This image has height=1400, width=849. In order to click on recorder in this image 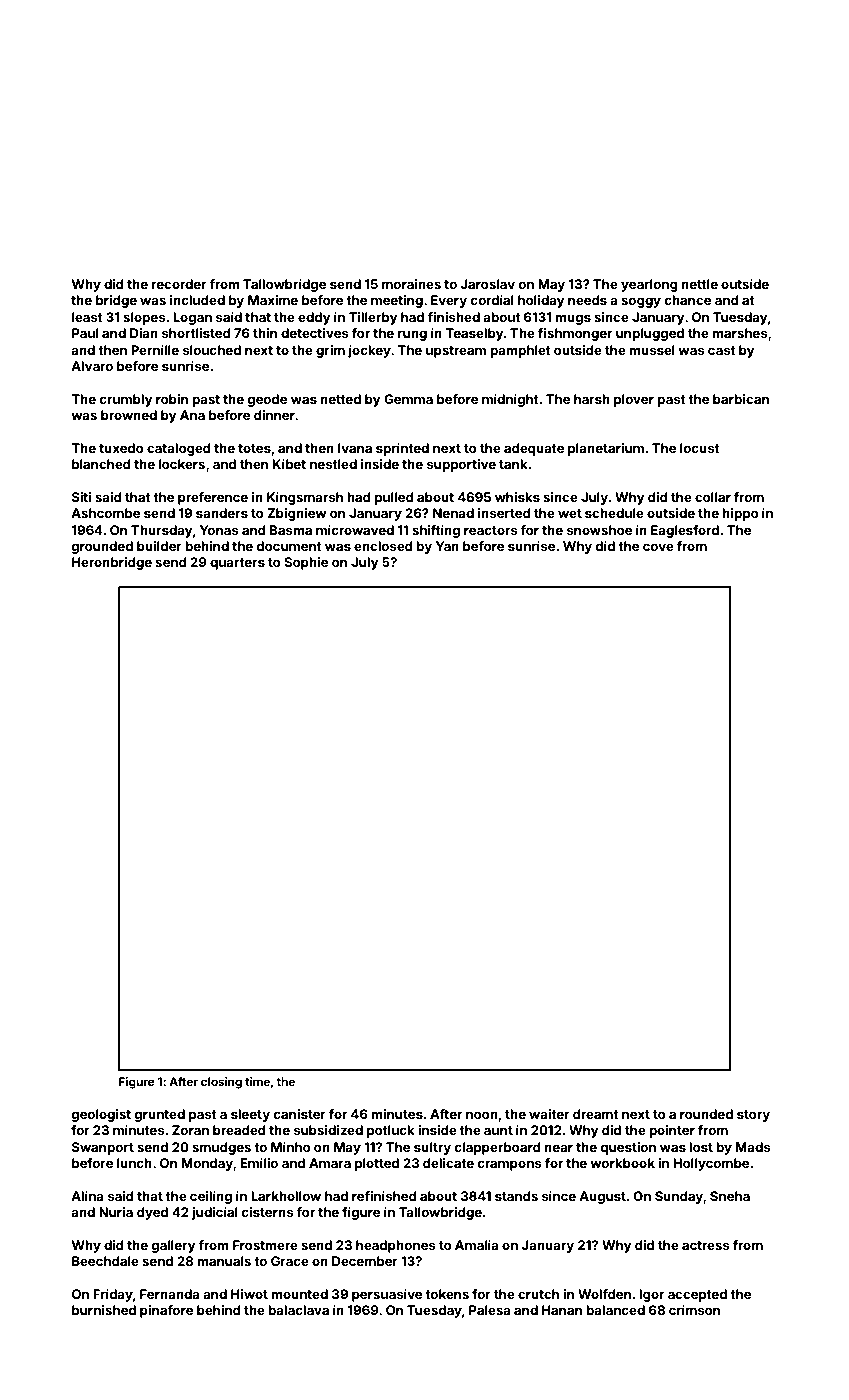, I will do `click(179, 284)`.
